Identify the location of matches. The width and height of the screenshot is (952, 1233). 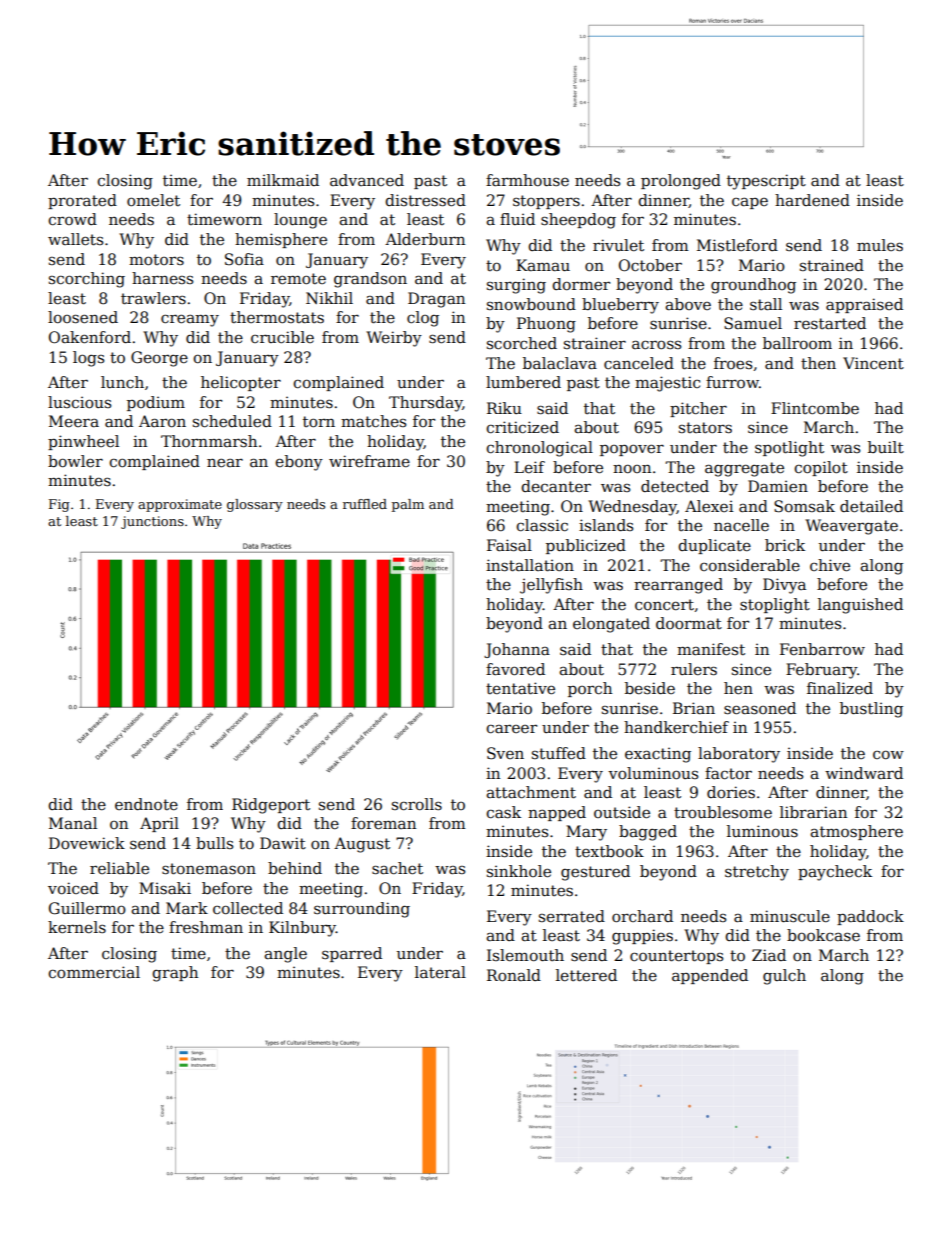
(373, 421).
